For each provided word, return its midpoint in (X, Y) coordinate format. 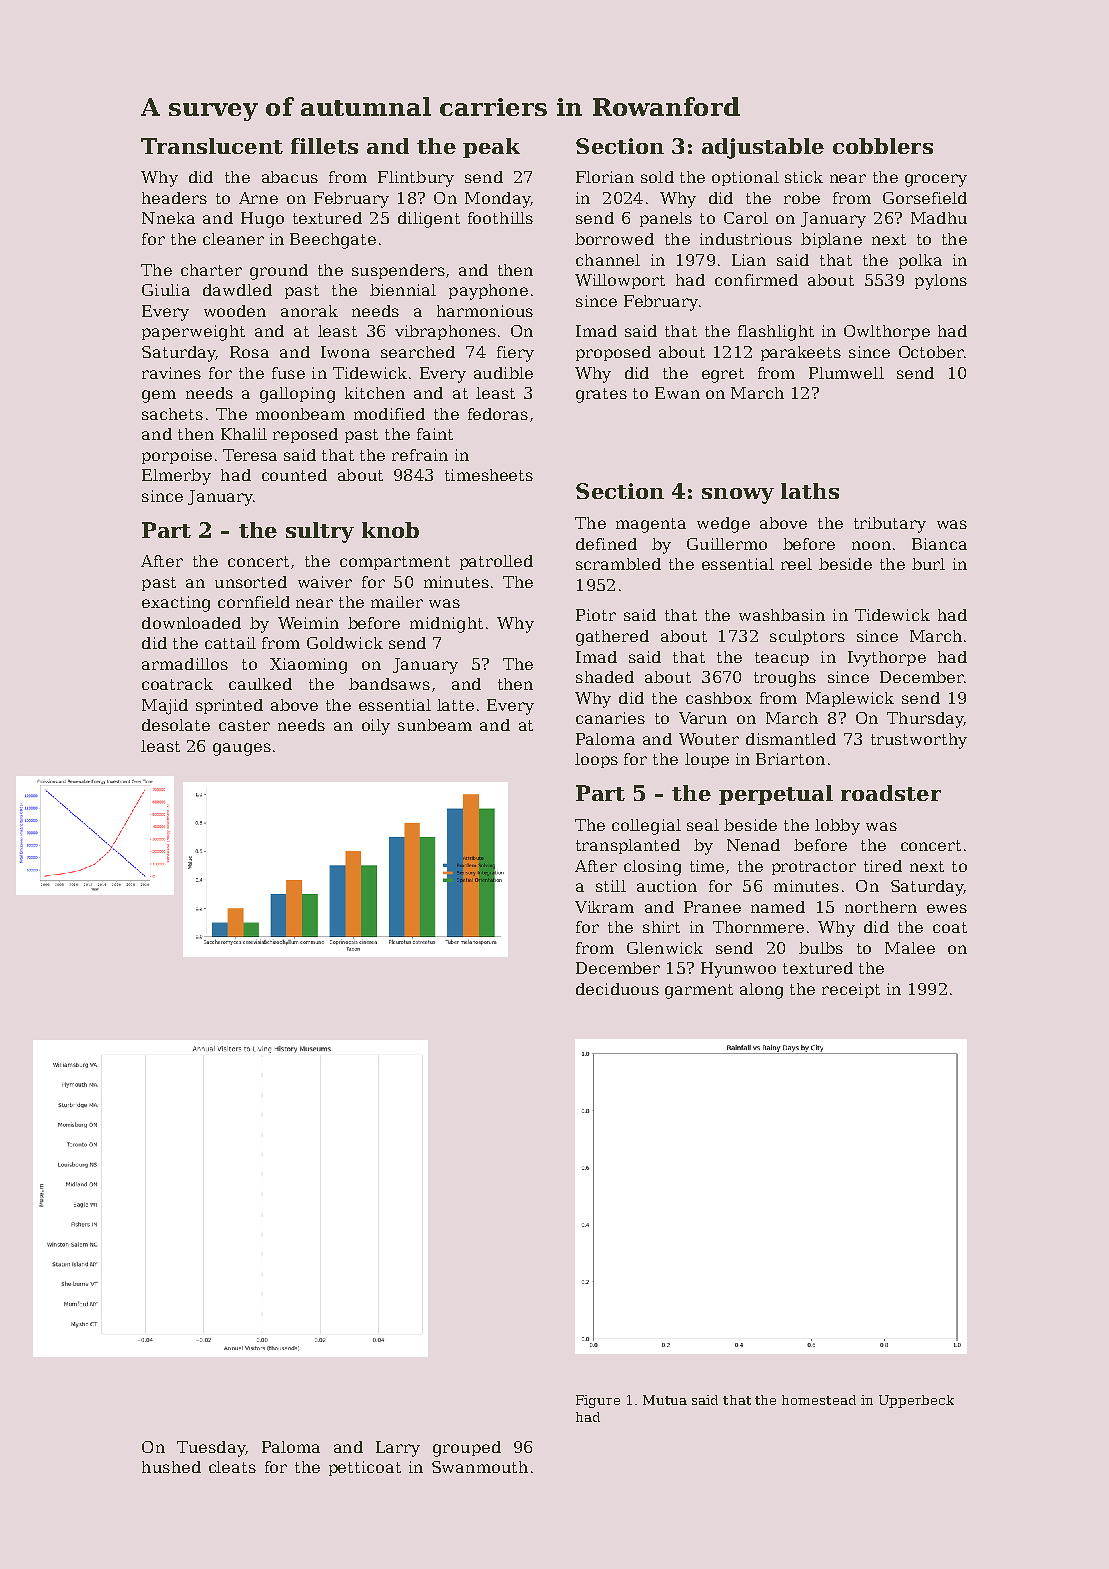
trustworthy (919, 741)
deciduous (617, 989)
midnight (446, 625)
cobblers (883, 146)
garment (699, 991)
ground (279, 272)
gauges (242, 749)
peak (491, 148)
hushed (171, 1467)
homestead (819, 1400)
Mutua (665, 1400)
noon (871, 545)
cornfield (254, 602)
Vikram (604, 907)
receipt (851, 990)
